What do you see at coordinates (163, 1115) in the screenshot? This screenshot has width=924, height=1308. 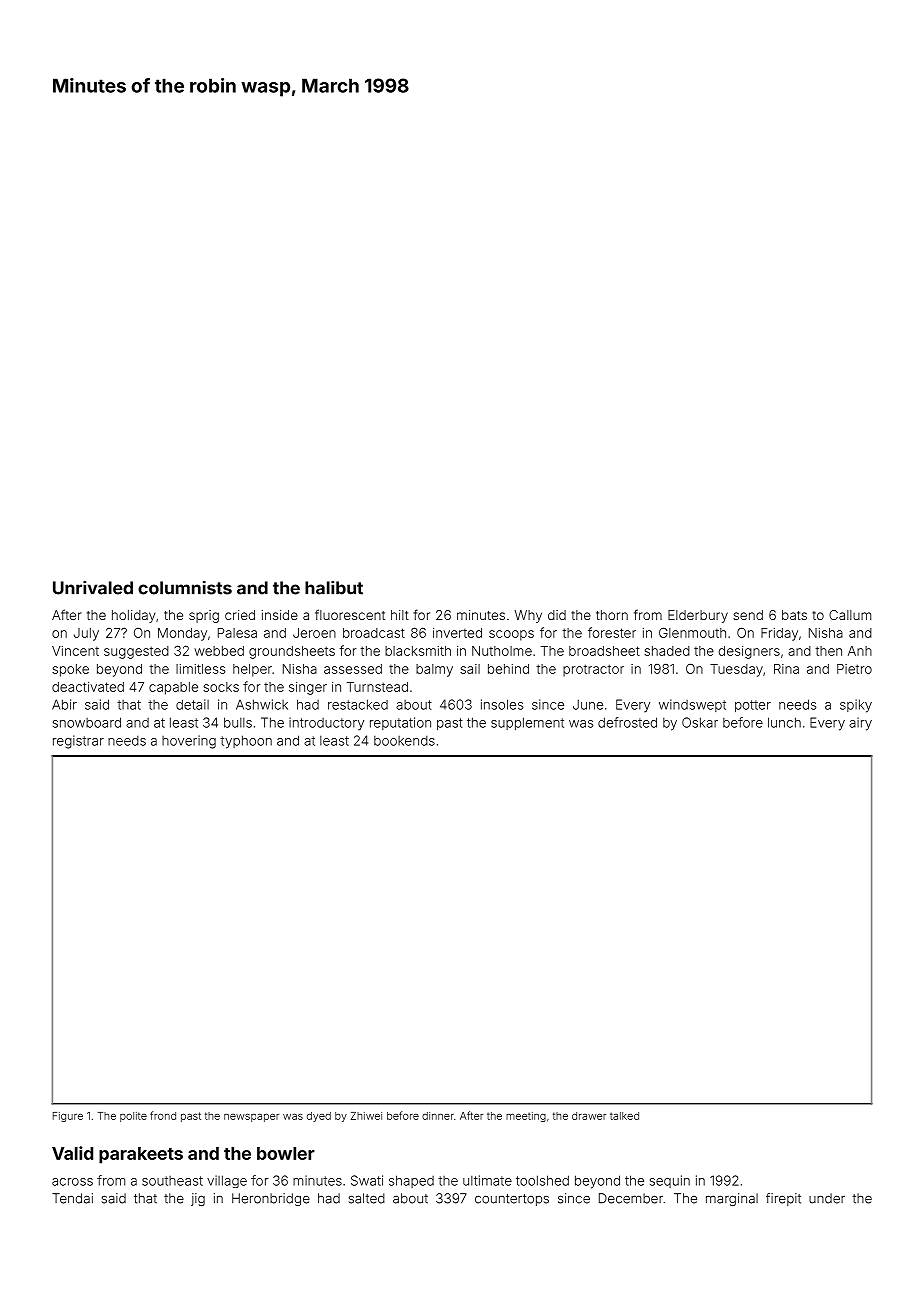 I see `frond` at bounding box center [163, 1115].
